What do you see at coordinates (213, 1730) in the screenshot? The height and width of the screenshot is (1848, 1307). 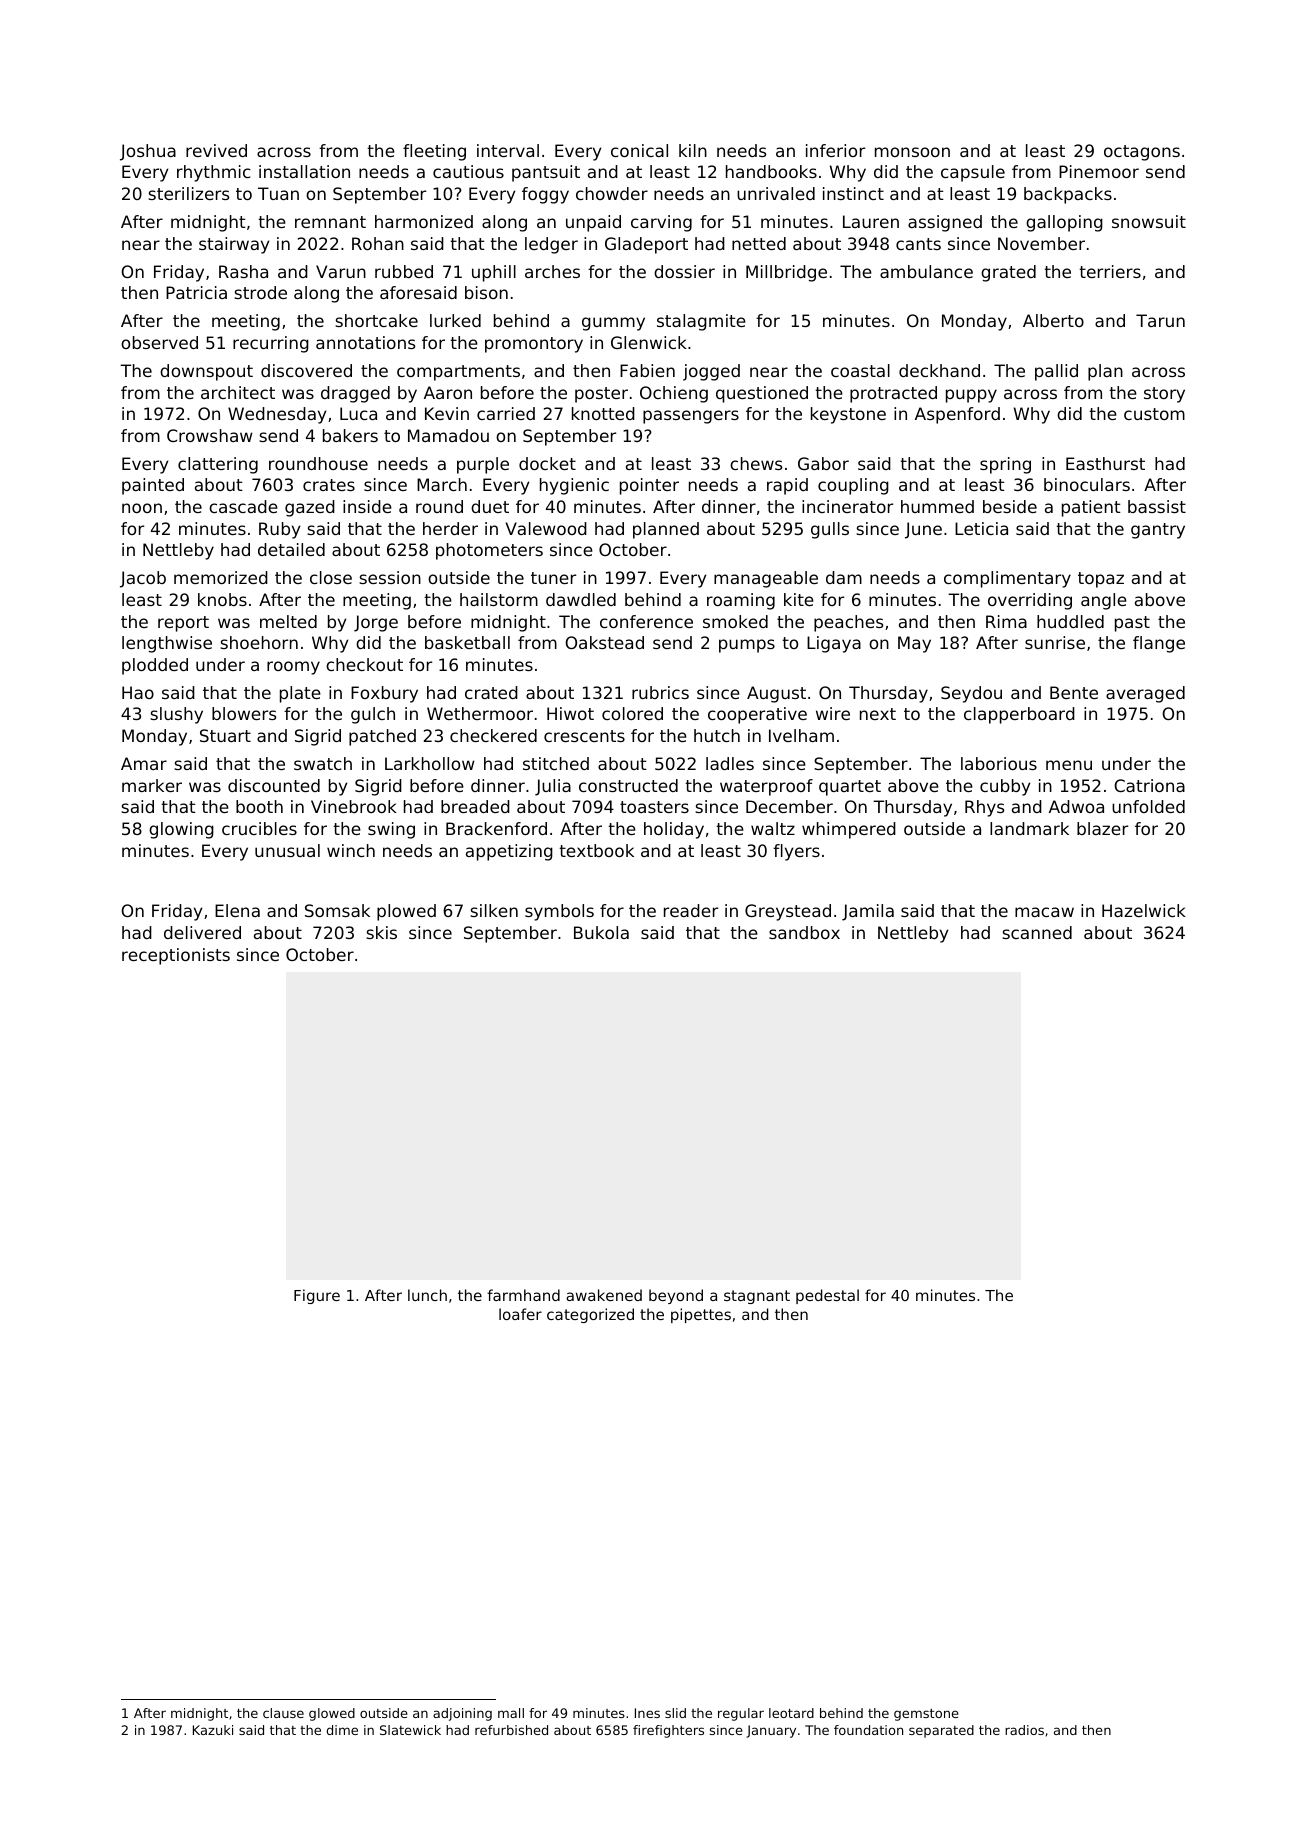 I see `Kazuki` at bounding box center [213, 1730].
